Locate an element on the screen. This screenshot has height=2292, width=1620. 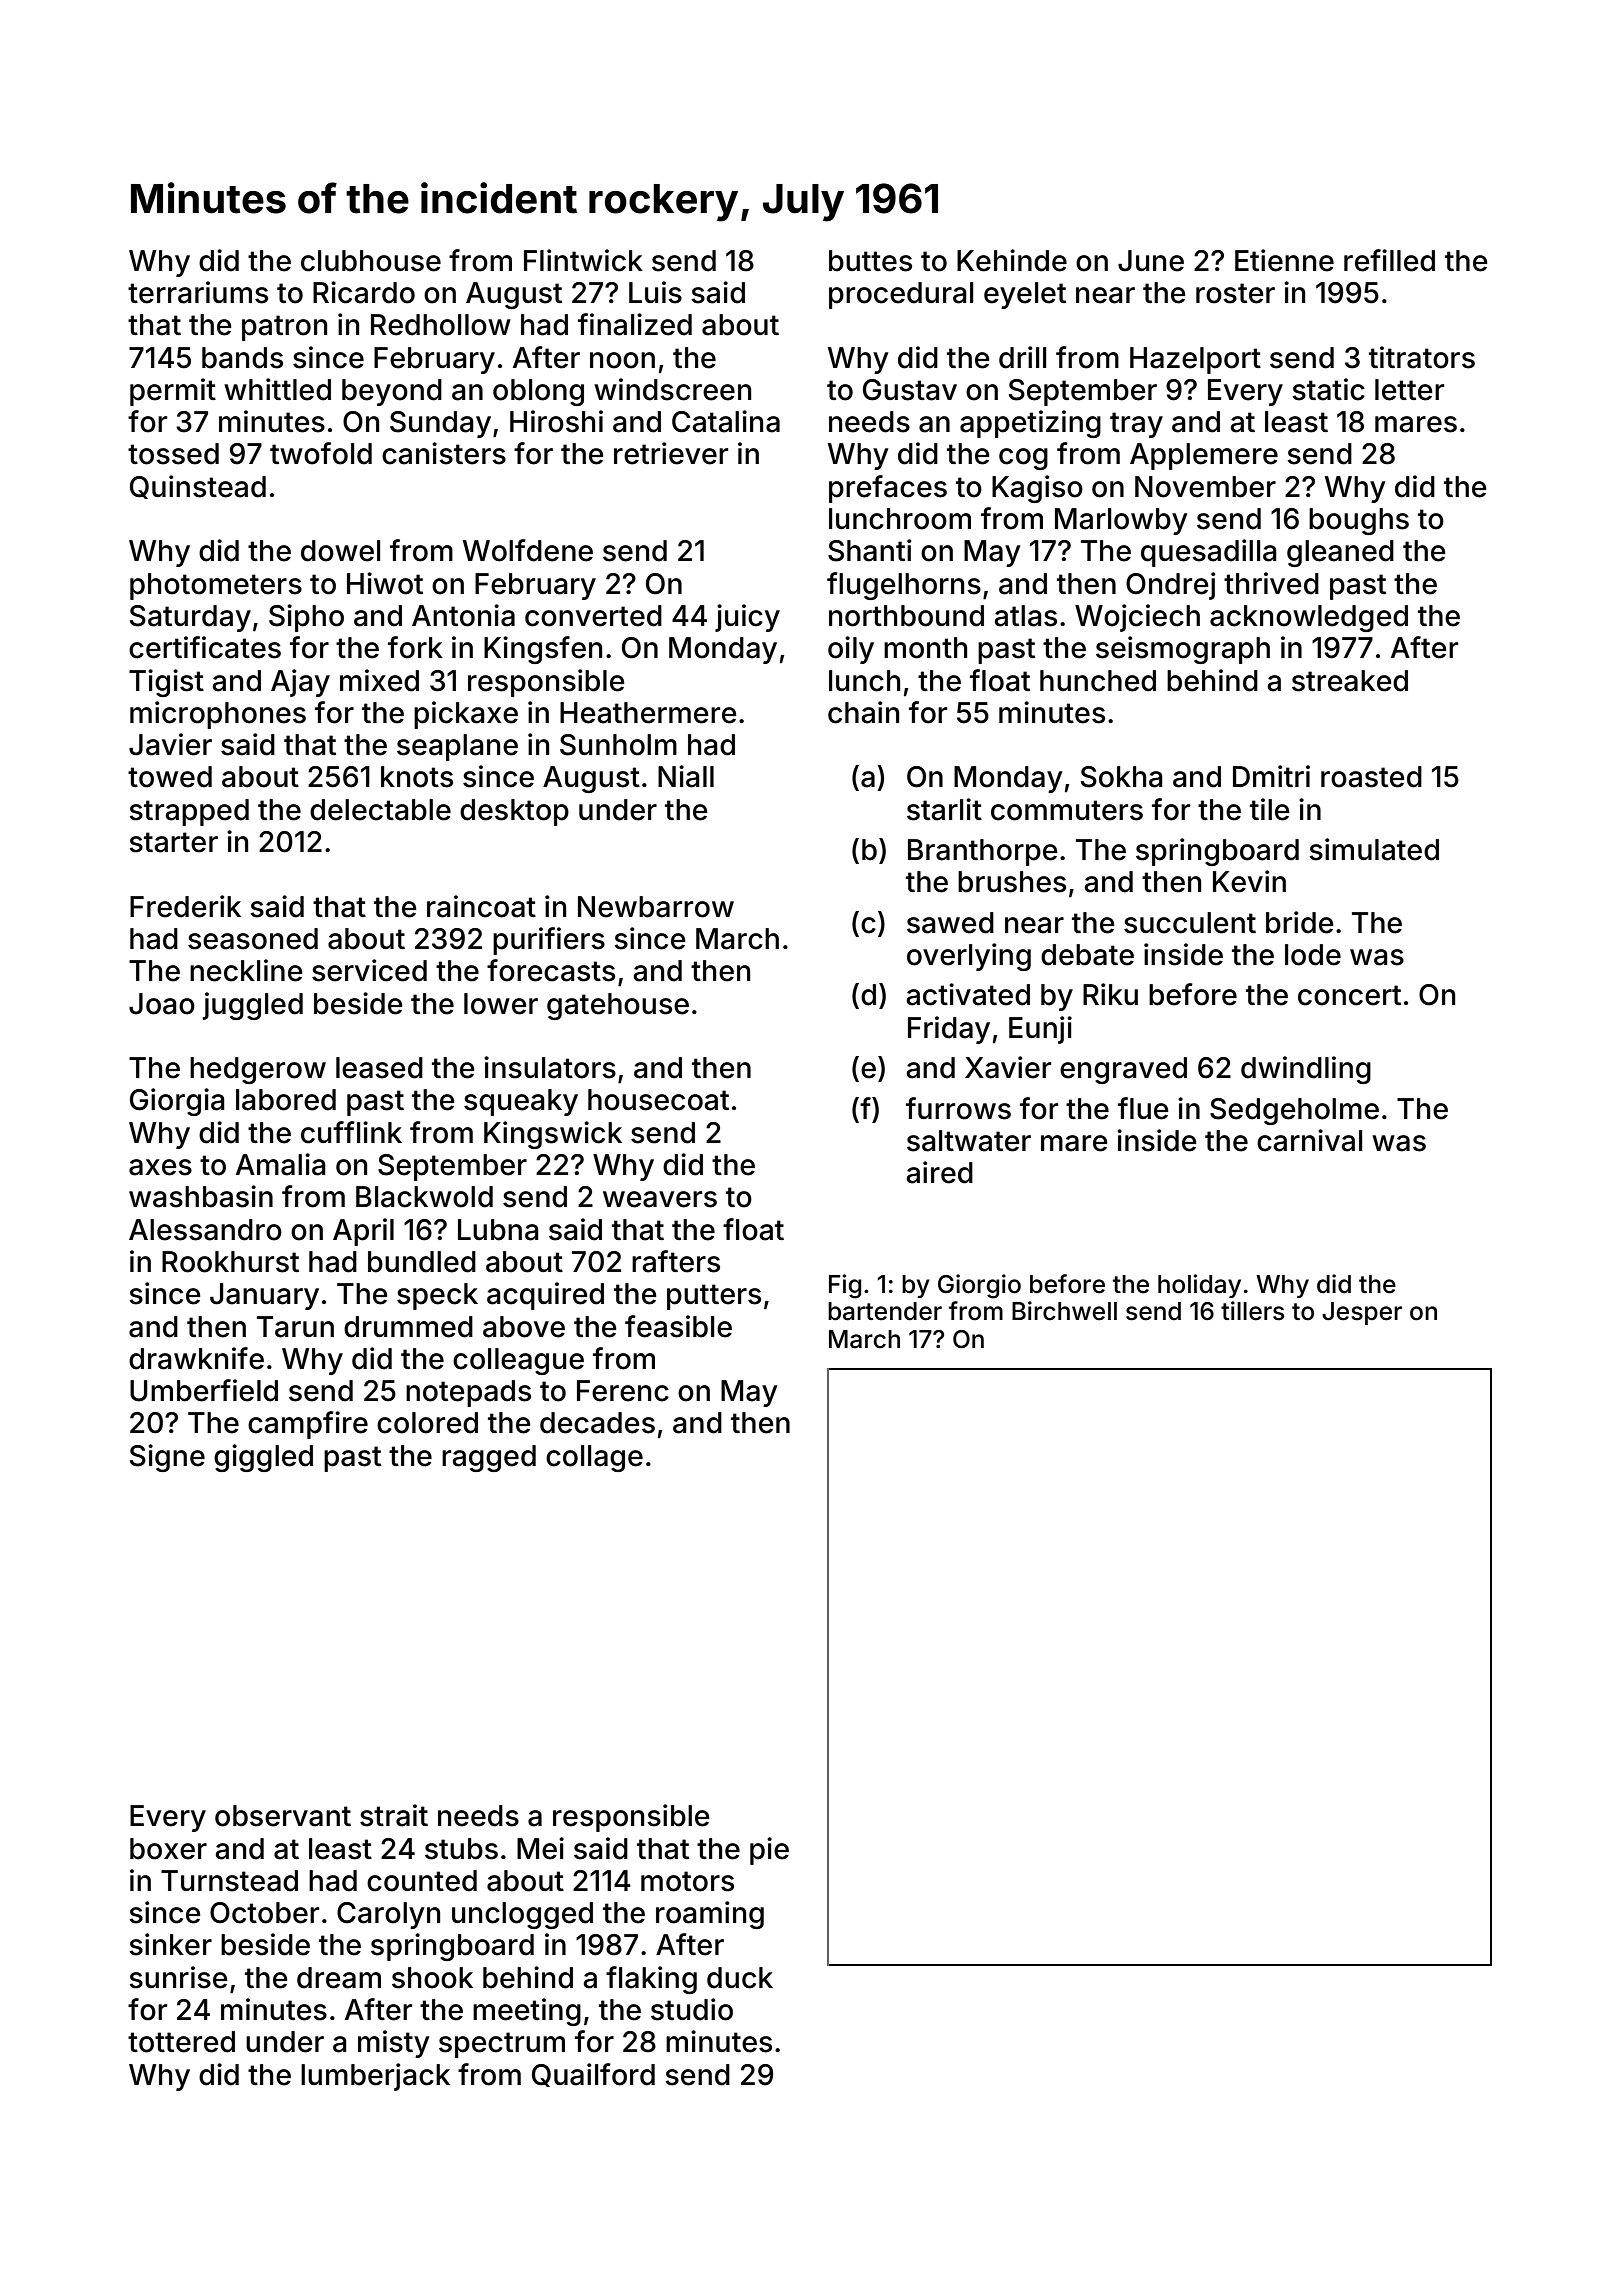
campfire is located at coordinates (308, 1425).
